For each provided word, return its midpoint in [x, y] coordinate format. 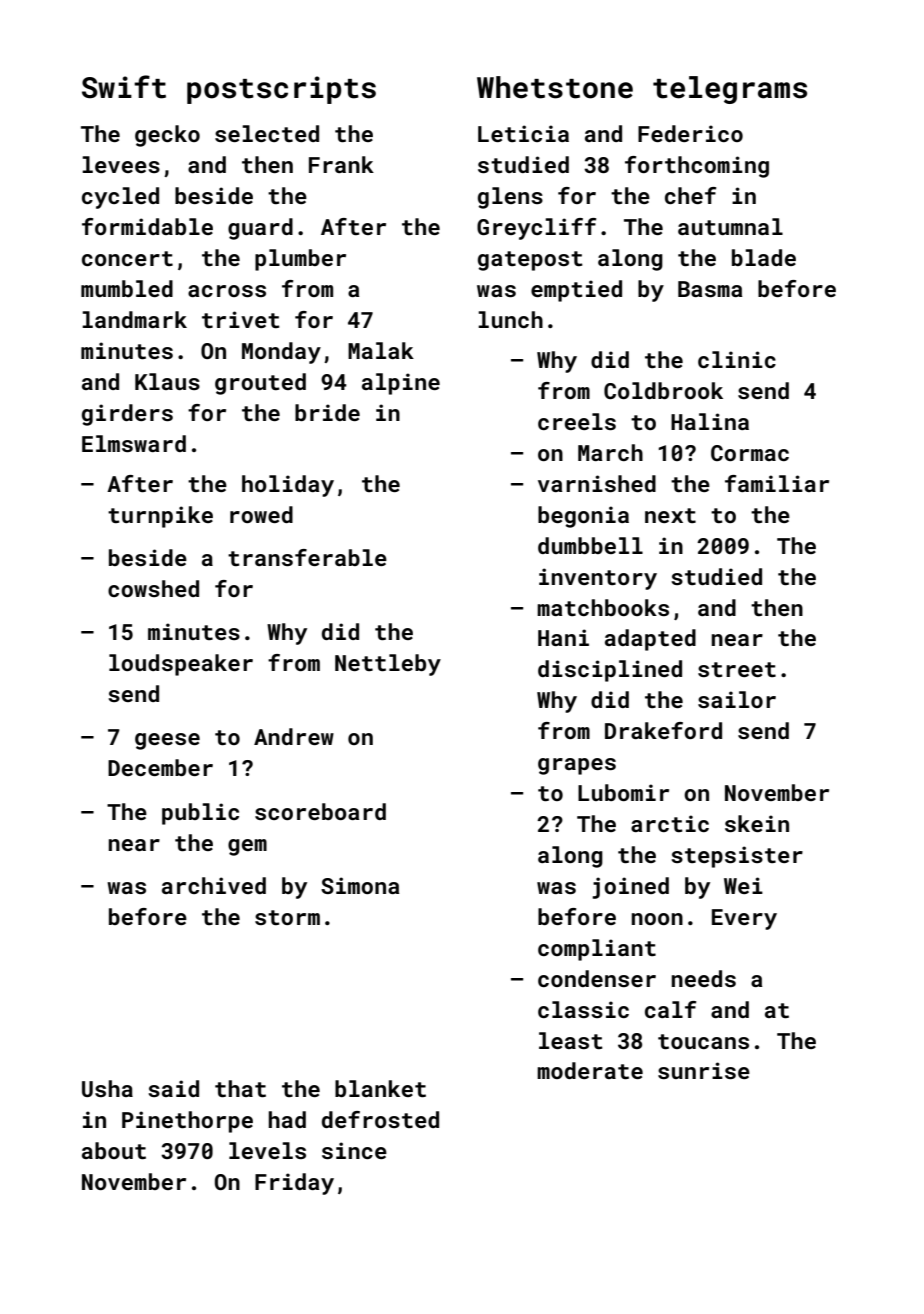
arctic [670, 823]
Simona [360, 885]
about [114, 1150]
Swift [124, 87]
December [160, 767]
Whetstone [555, 87]
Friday [294, 1184]
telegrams [730, 90]
